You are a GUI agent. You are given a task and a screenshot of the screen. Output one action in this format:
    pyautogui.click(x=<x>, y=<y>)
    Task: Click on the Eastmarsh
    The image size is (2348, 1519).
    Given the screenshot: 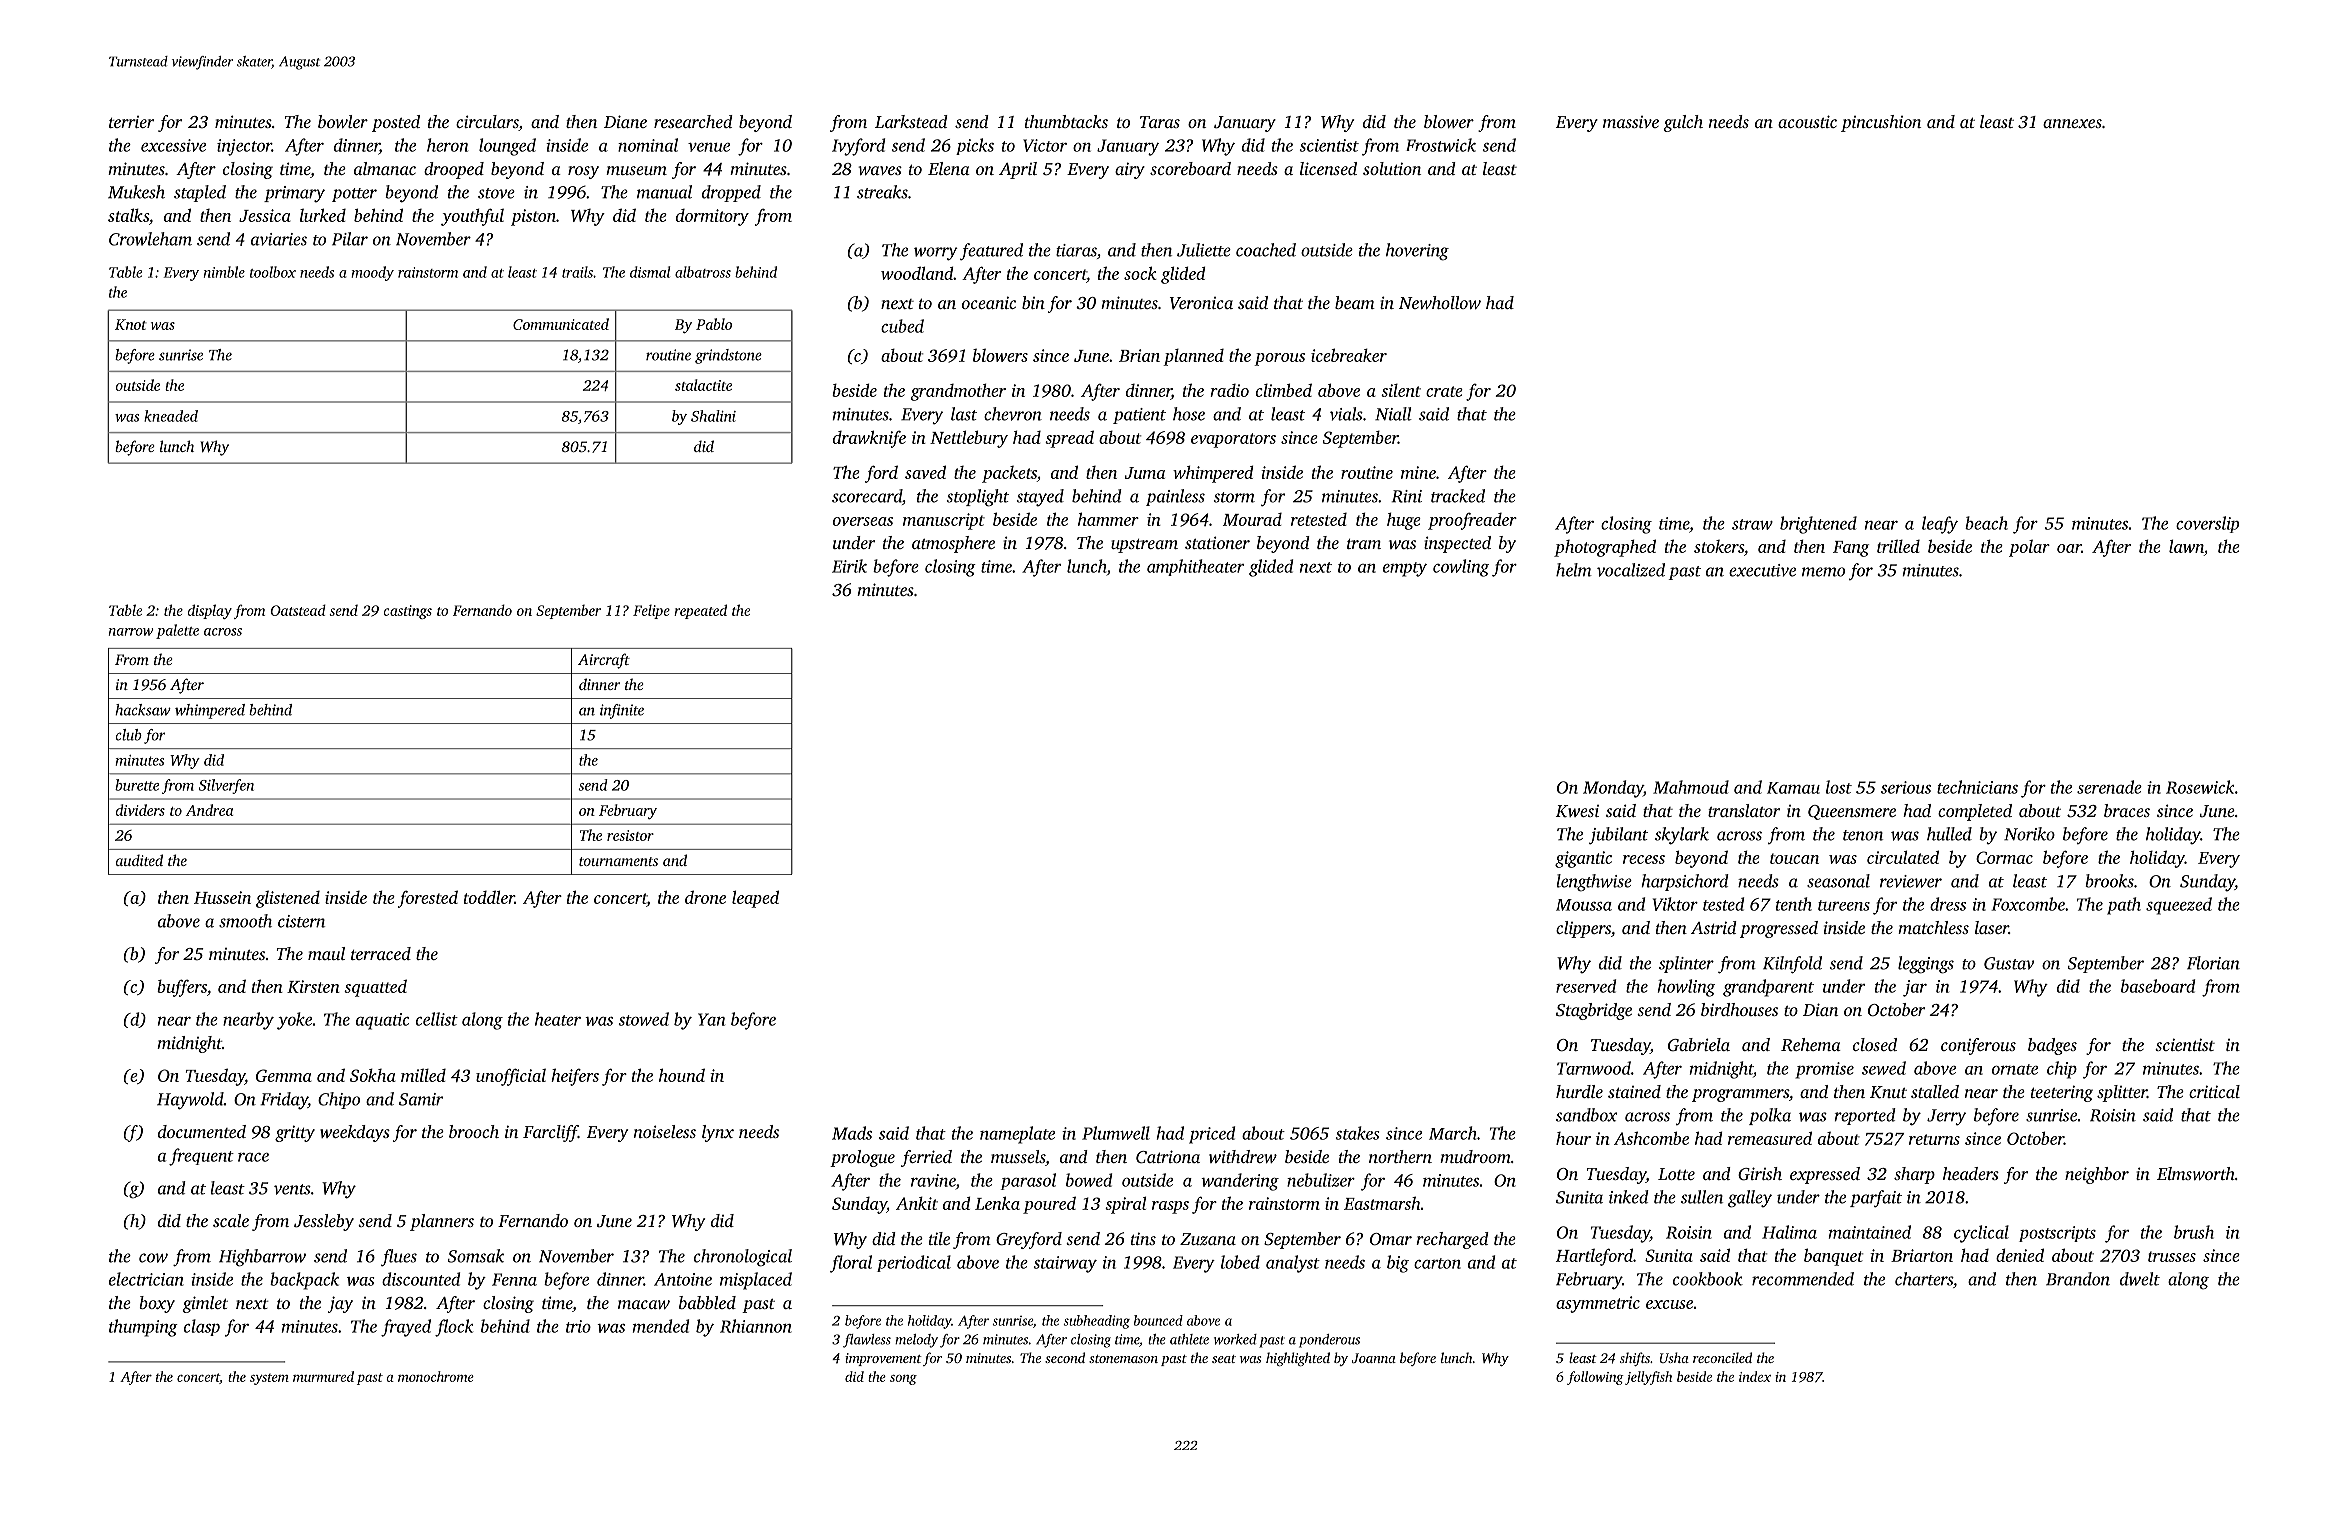 What is the action you would take?
    pyautogui.click(x=1382, y=1203)
